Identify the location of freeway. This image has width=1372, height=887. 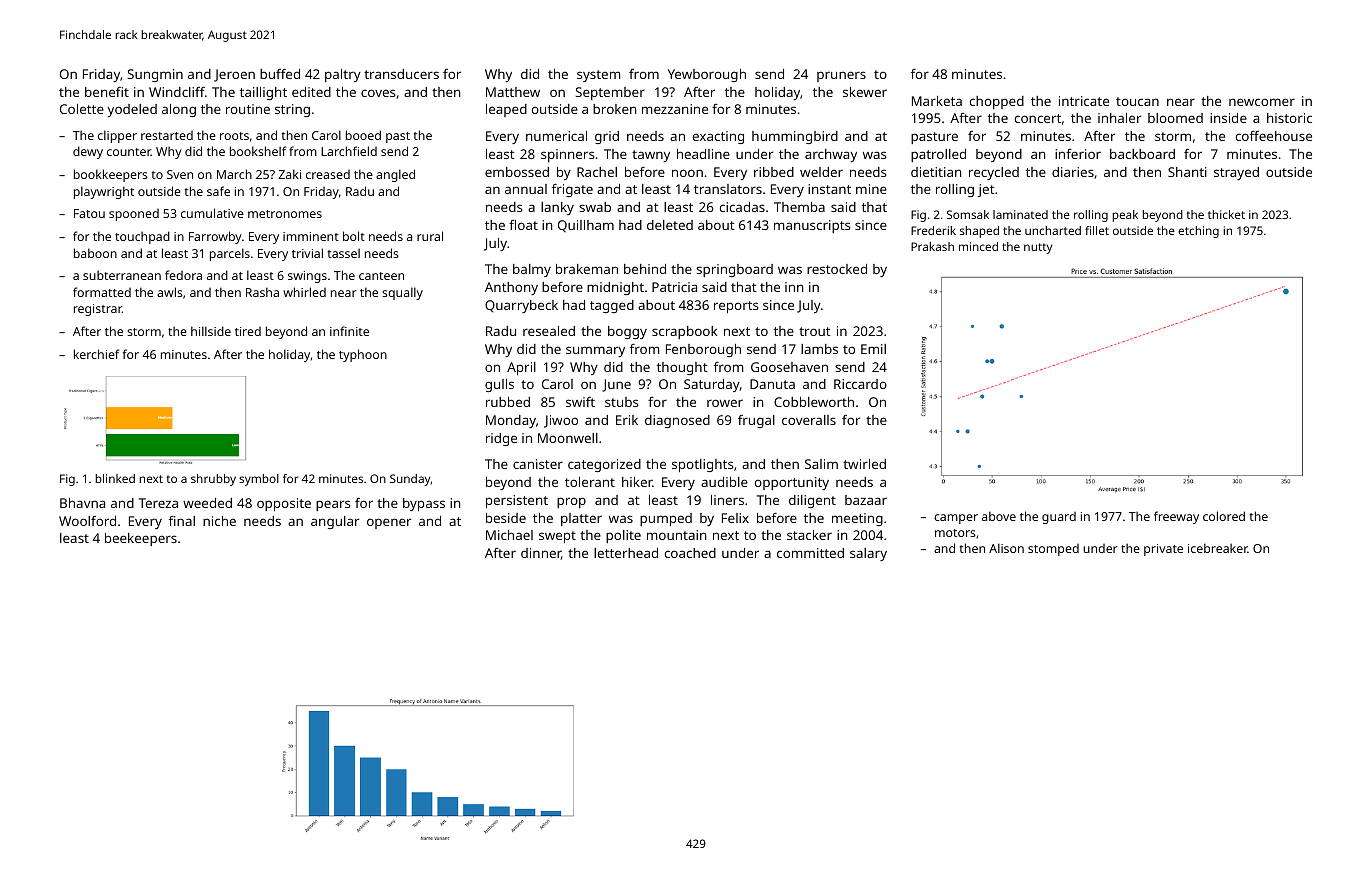
(1176, 517).
